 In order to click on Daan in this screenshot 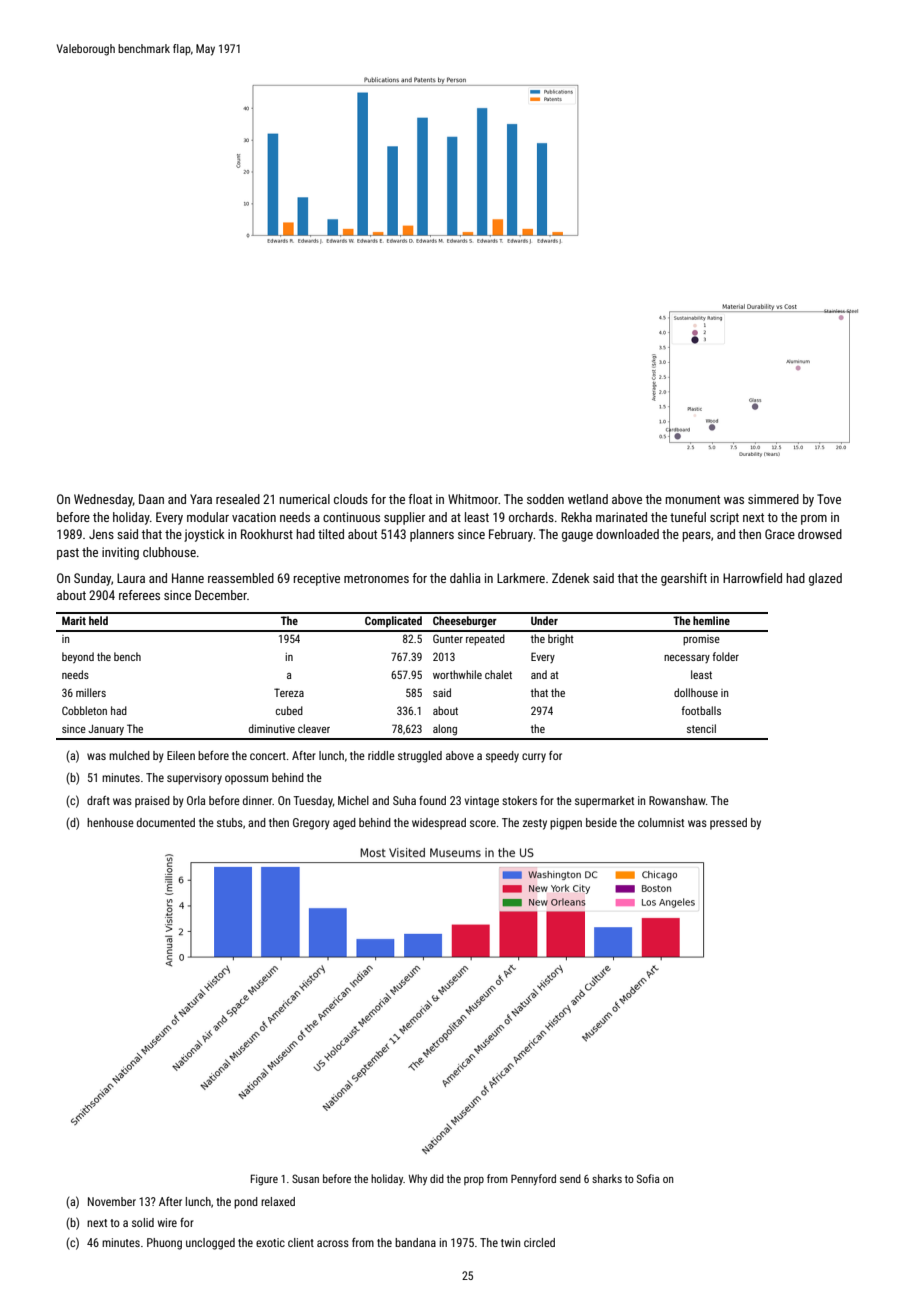, I will do `click(151, 499)`.
